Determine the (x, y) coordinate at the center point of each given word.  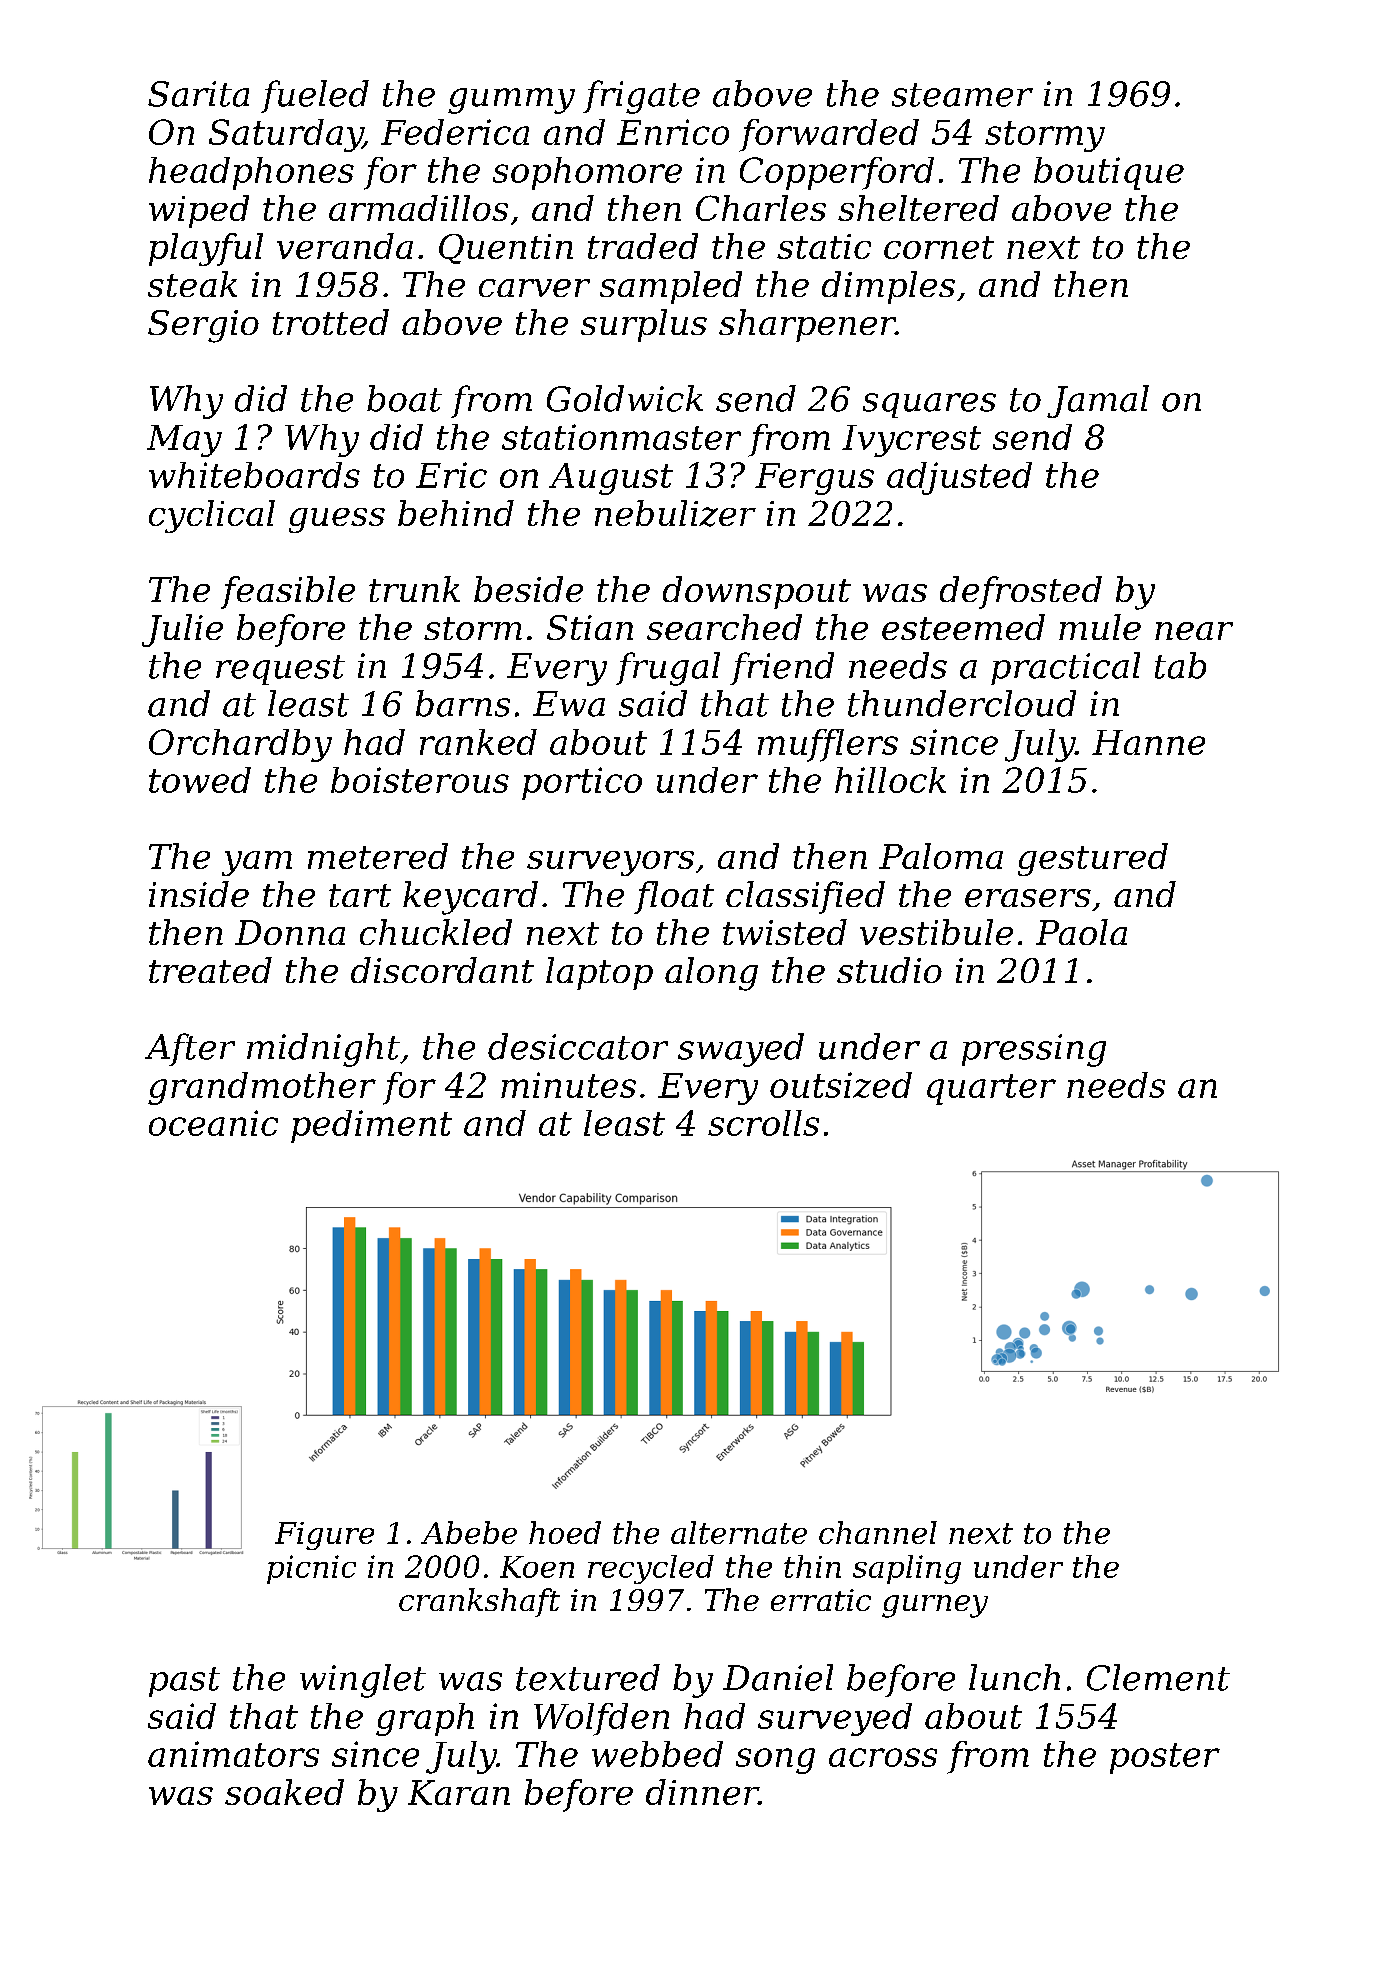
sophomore (587, 173)
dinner (702, 1792)
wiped (199, 211)
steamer (962, 95)
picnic (311, 1569)
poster (1165, 1758)
